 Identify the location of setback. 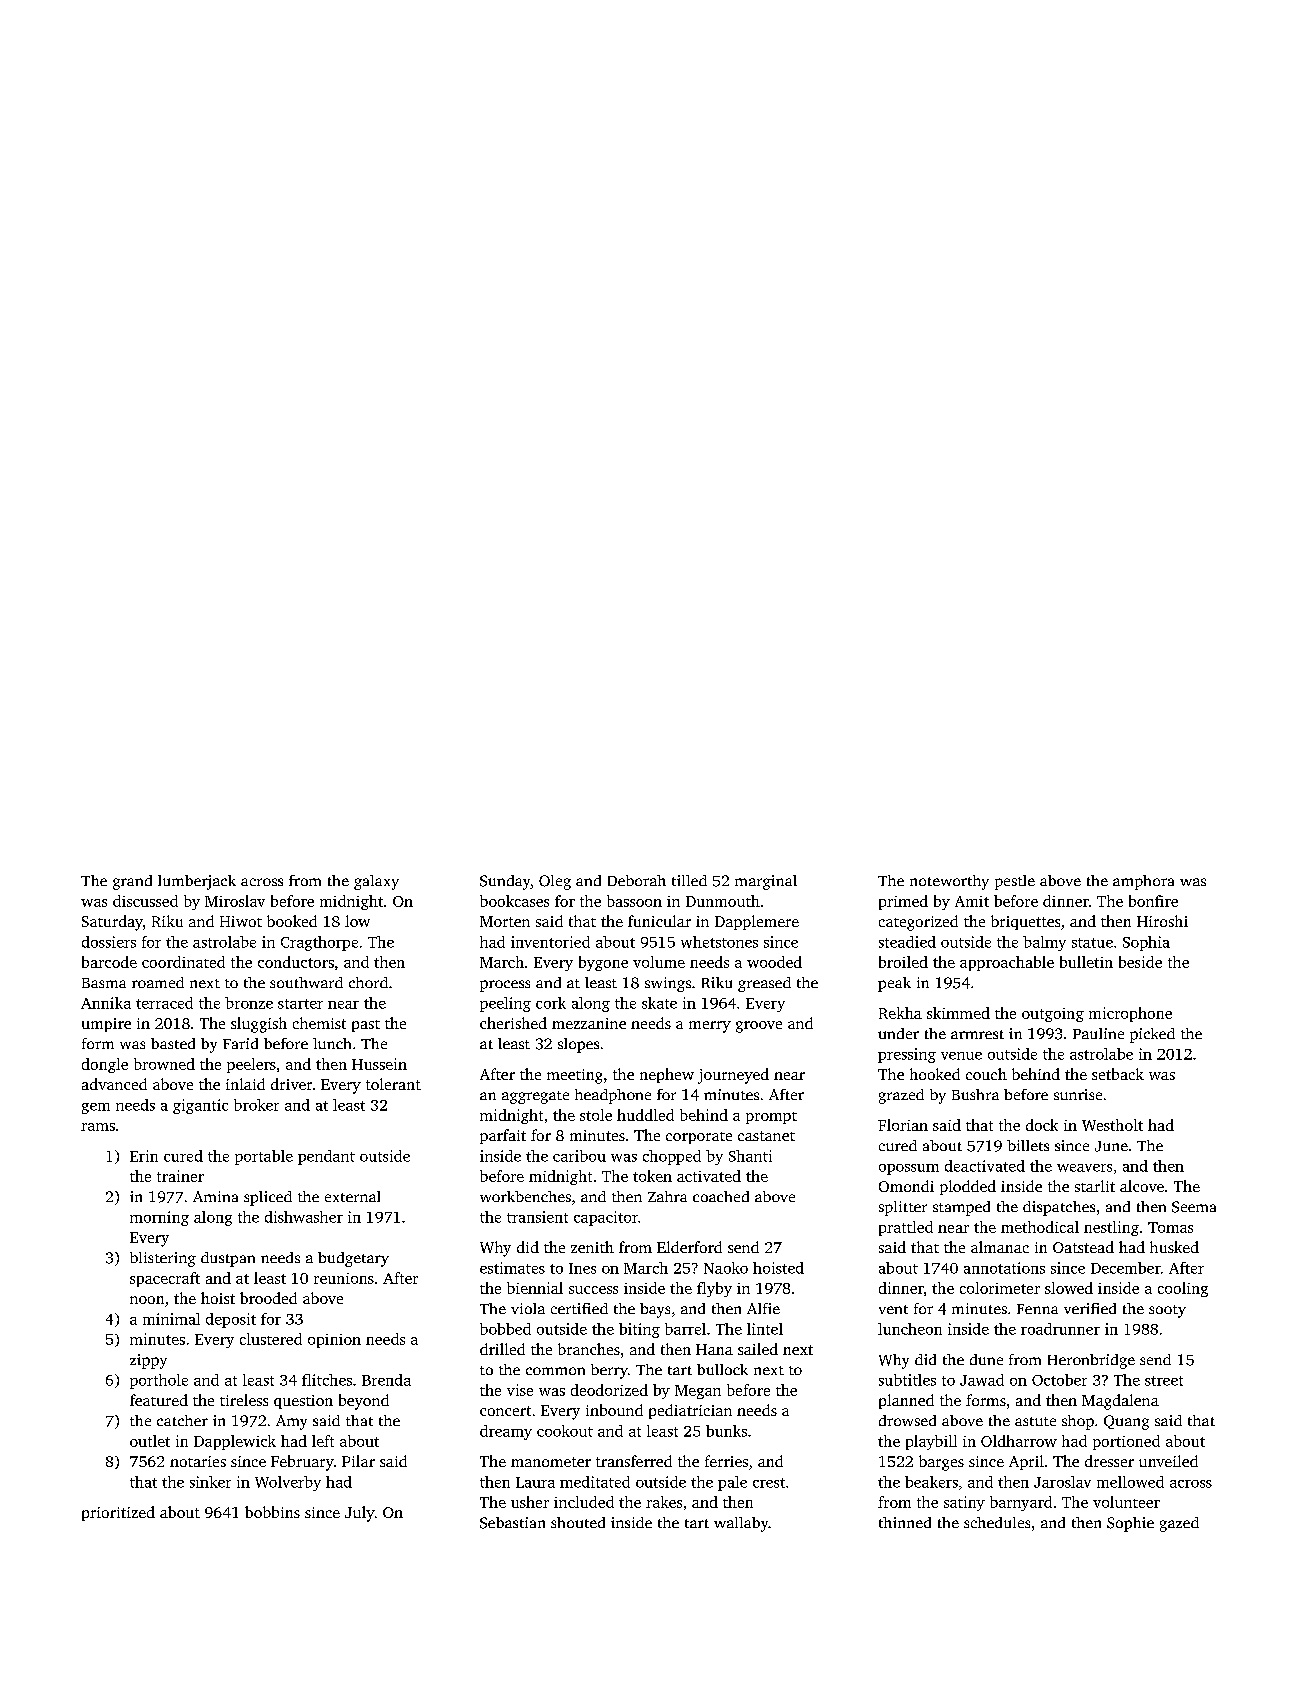
(1118, 1074).
